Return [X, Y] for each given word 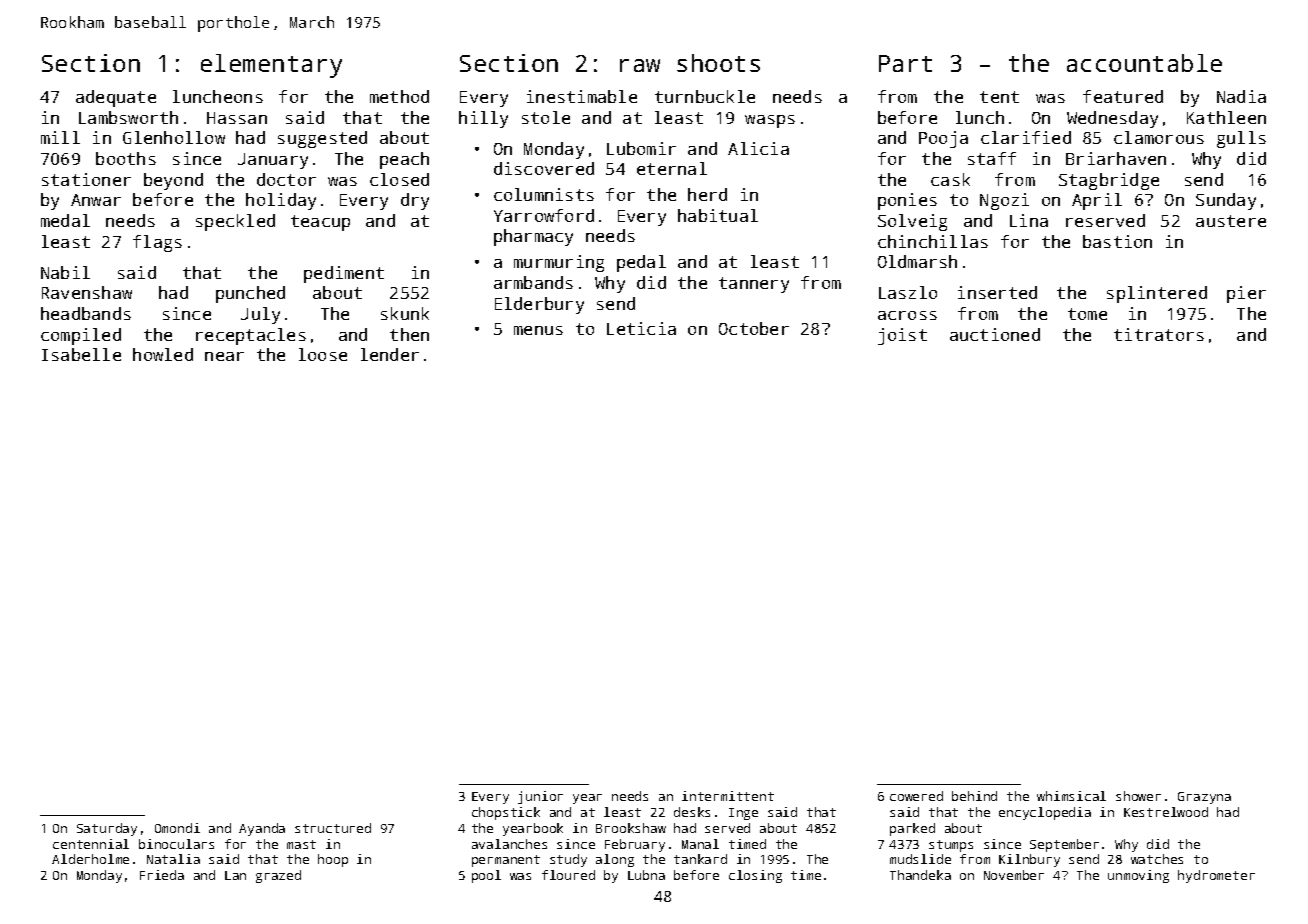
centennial [91, 844]
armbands [533, 282]
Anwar [96, 200]
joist [902, 336]
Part [905, 63]
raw [640, 65]
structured [333, 828]
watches [1157, 859]
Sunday [1226, 201]
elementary [271, 66]
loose [323, 354]
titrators [1159, 334]
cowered [916, 796]
